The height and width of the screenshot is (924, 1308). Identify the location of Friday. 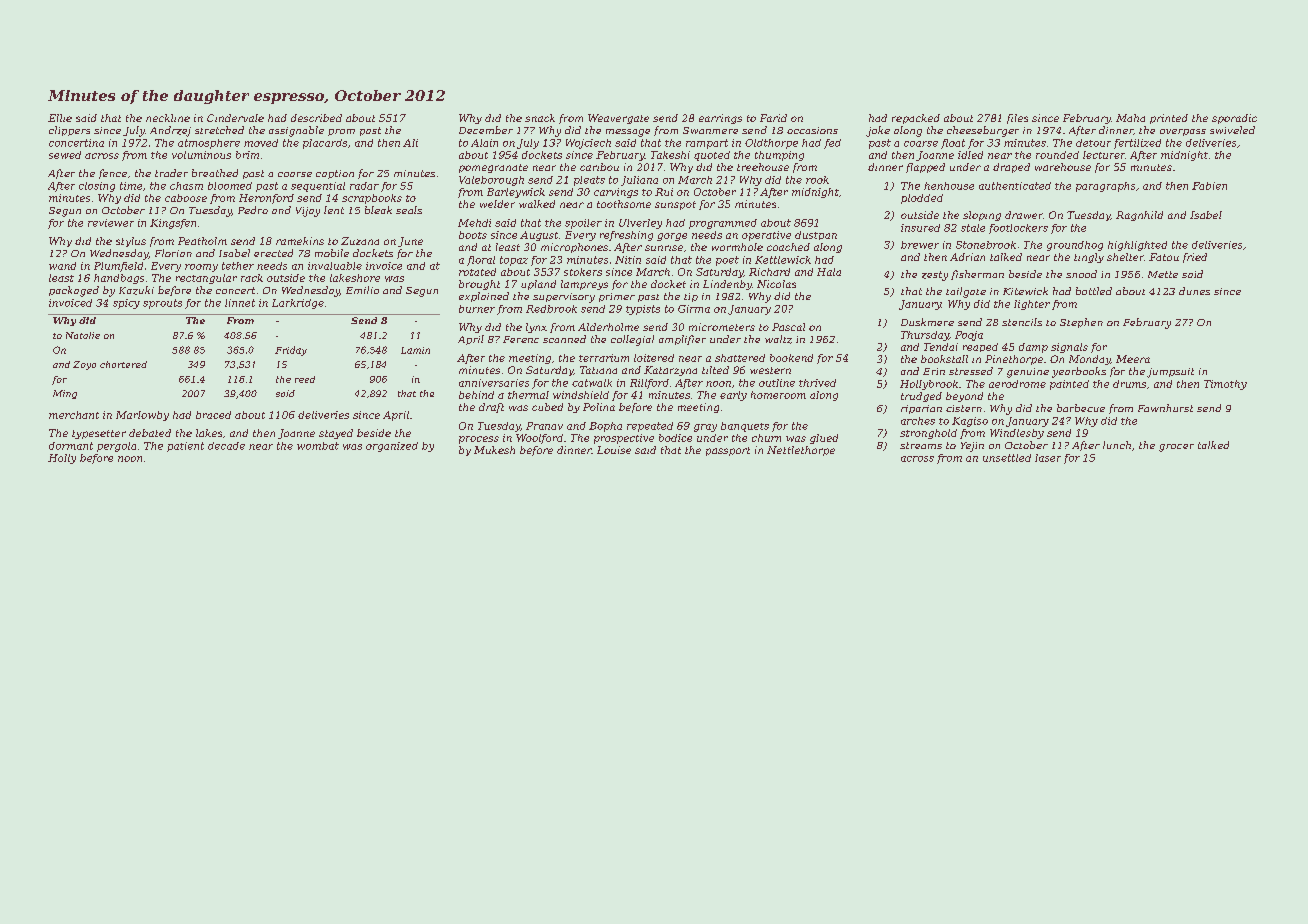
(291, 351).
